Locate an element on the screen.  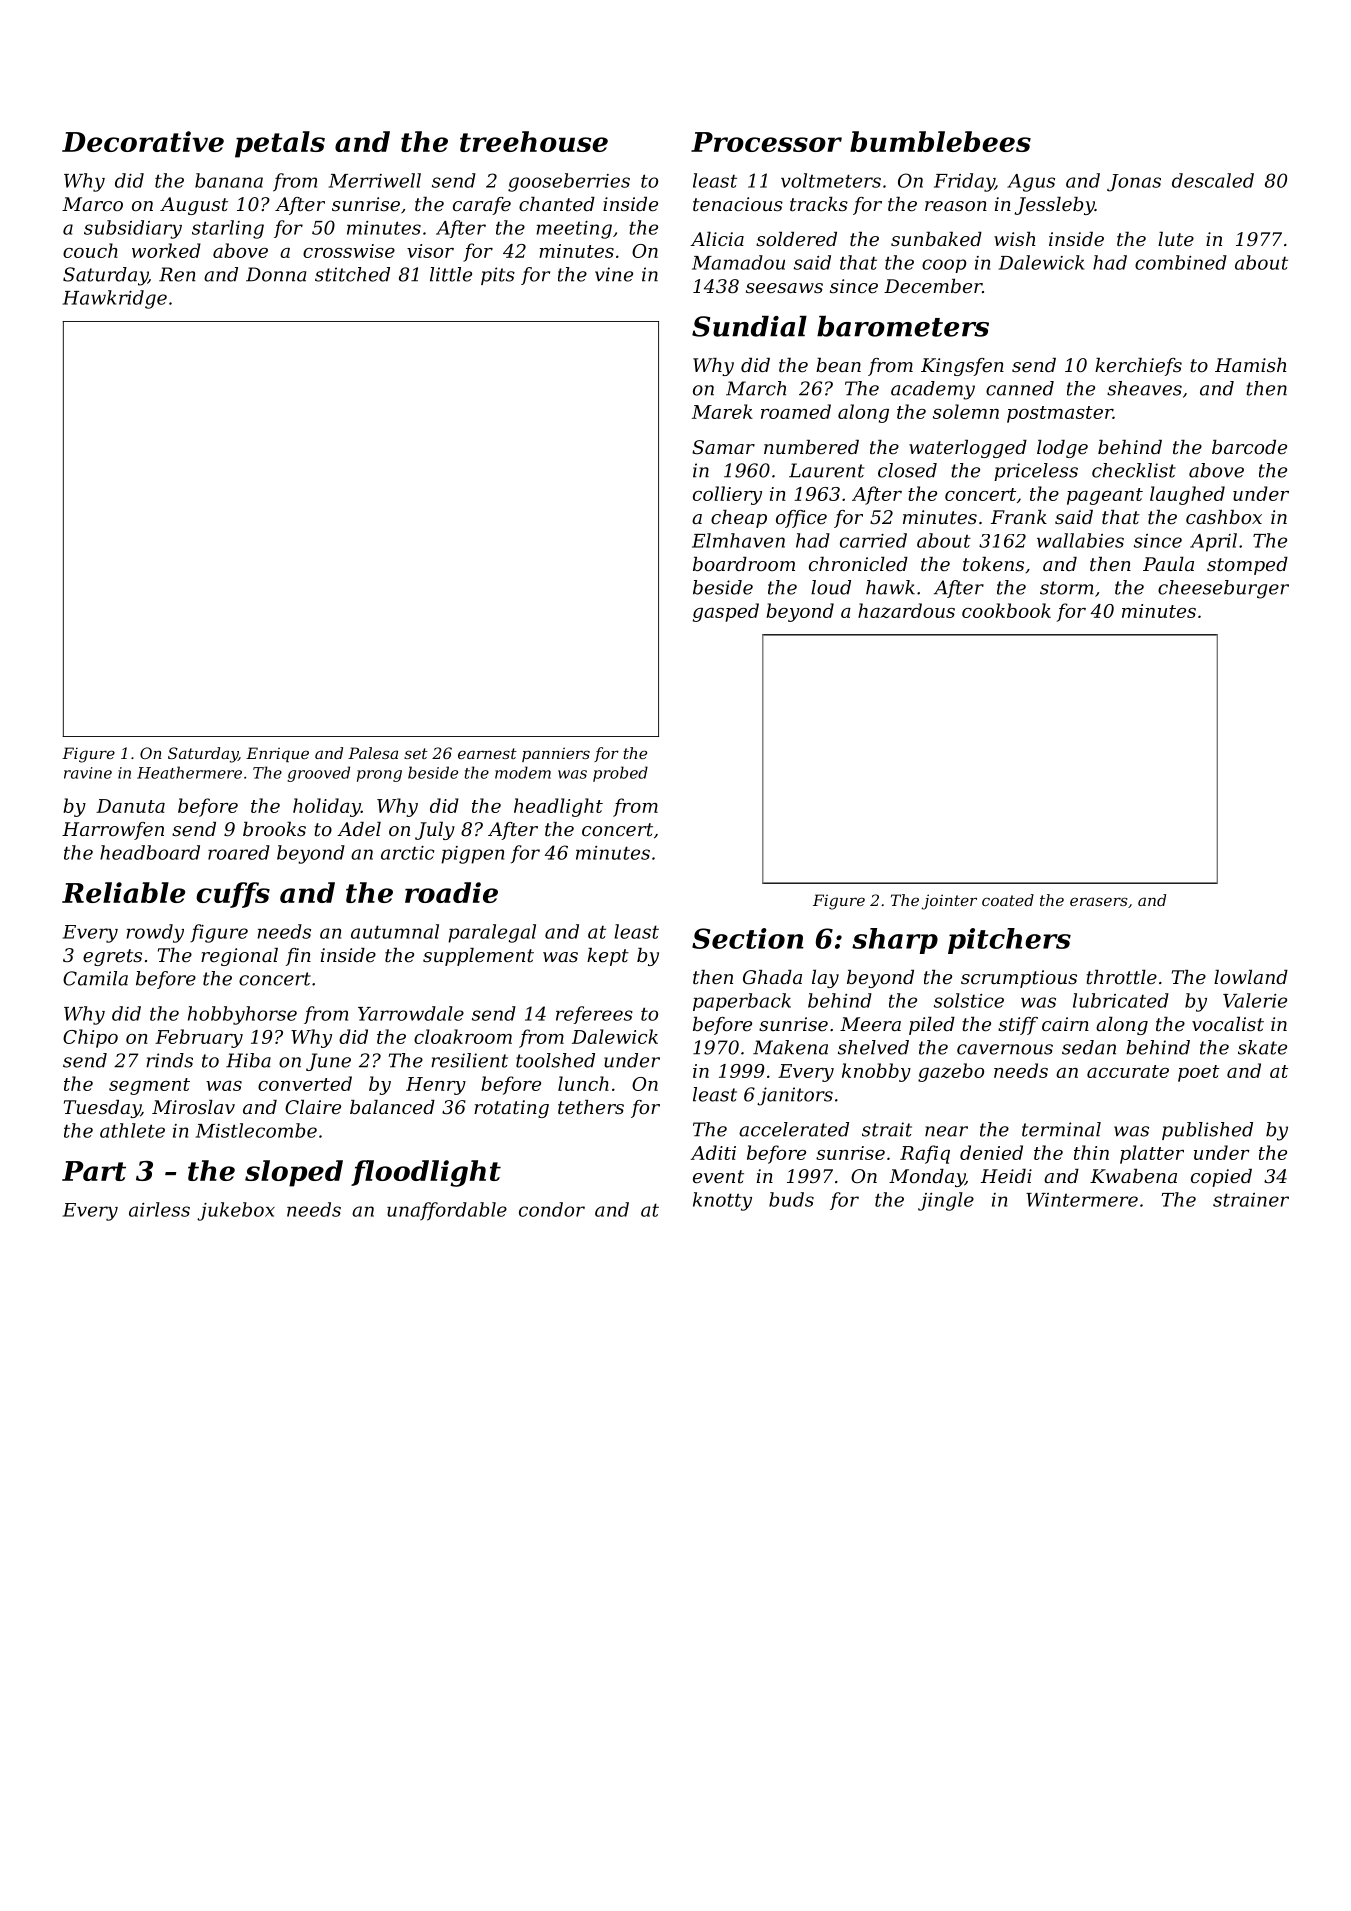
bumblebees is located at coordinates (940, 141).
